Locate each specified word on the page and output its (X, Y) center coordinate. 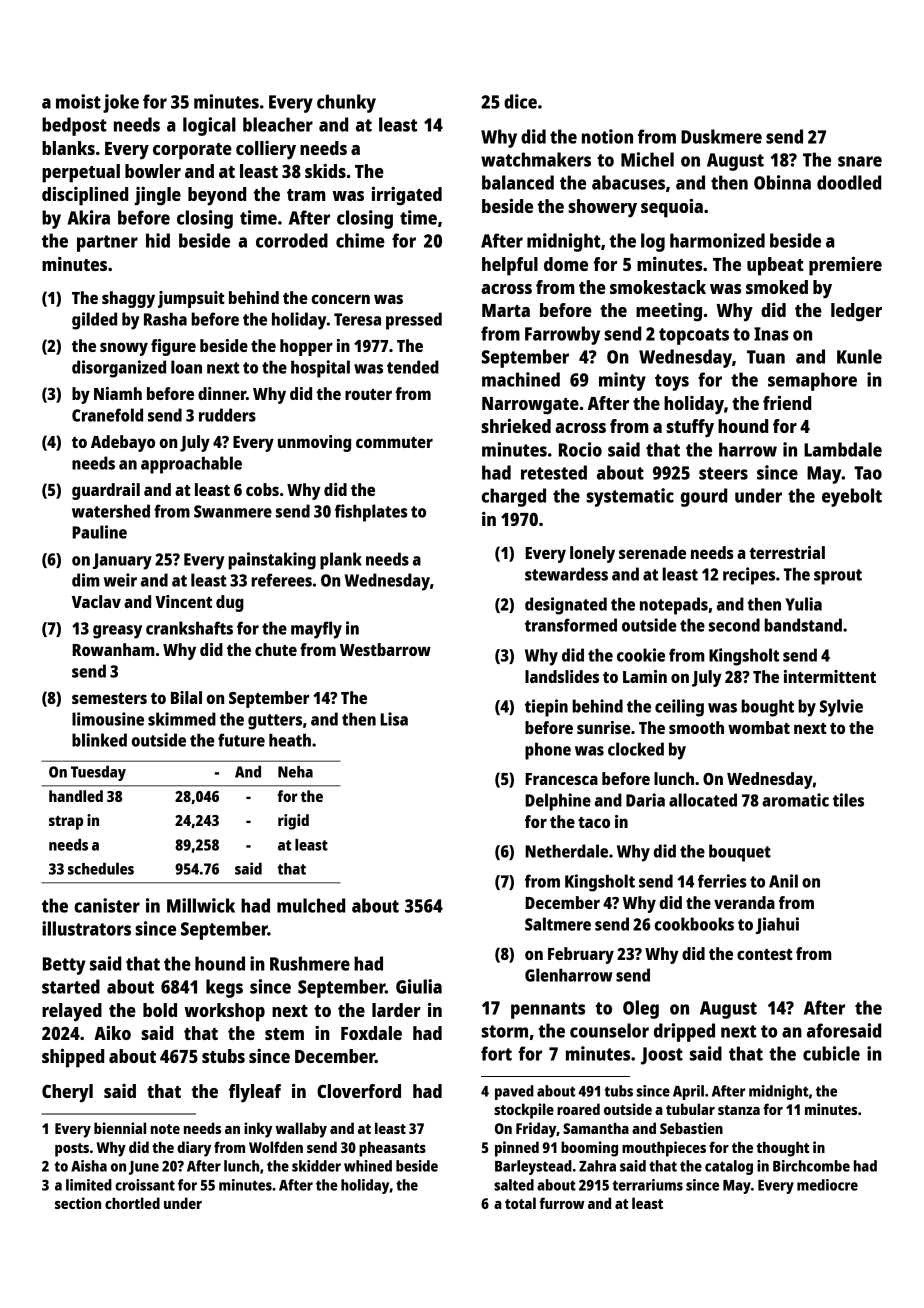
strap (66, 823)
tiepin (546, 708)
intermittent (830, 676)
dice (520, 101)
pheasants (392, 1149)
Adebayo (123, 443)
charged (514, 497)
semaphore (812, 381)
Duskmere (721, 136)
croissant (145, 1185)
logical (209, 126)
